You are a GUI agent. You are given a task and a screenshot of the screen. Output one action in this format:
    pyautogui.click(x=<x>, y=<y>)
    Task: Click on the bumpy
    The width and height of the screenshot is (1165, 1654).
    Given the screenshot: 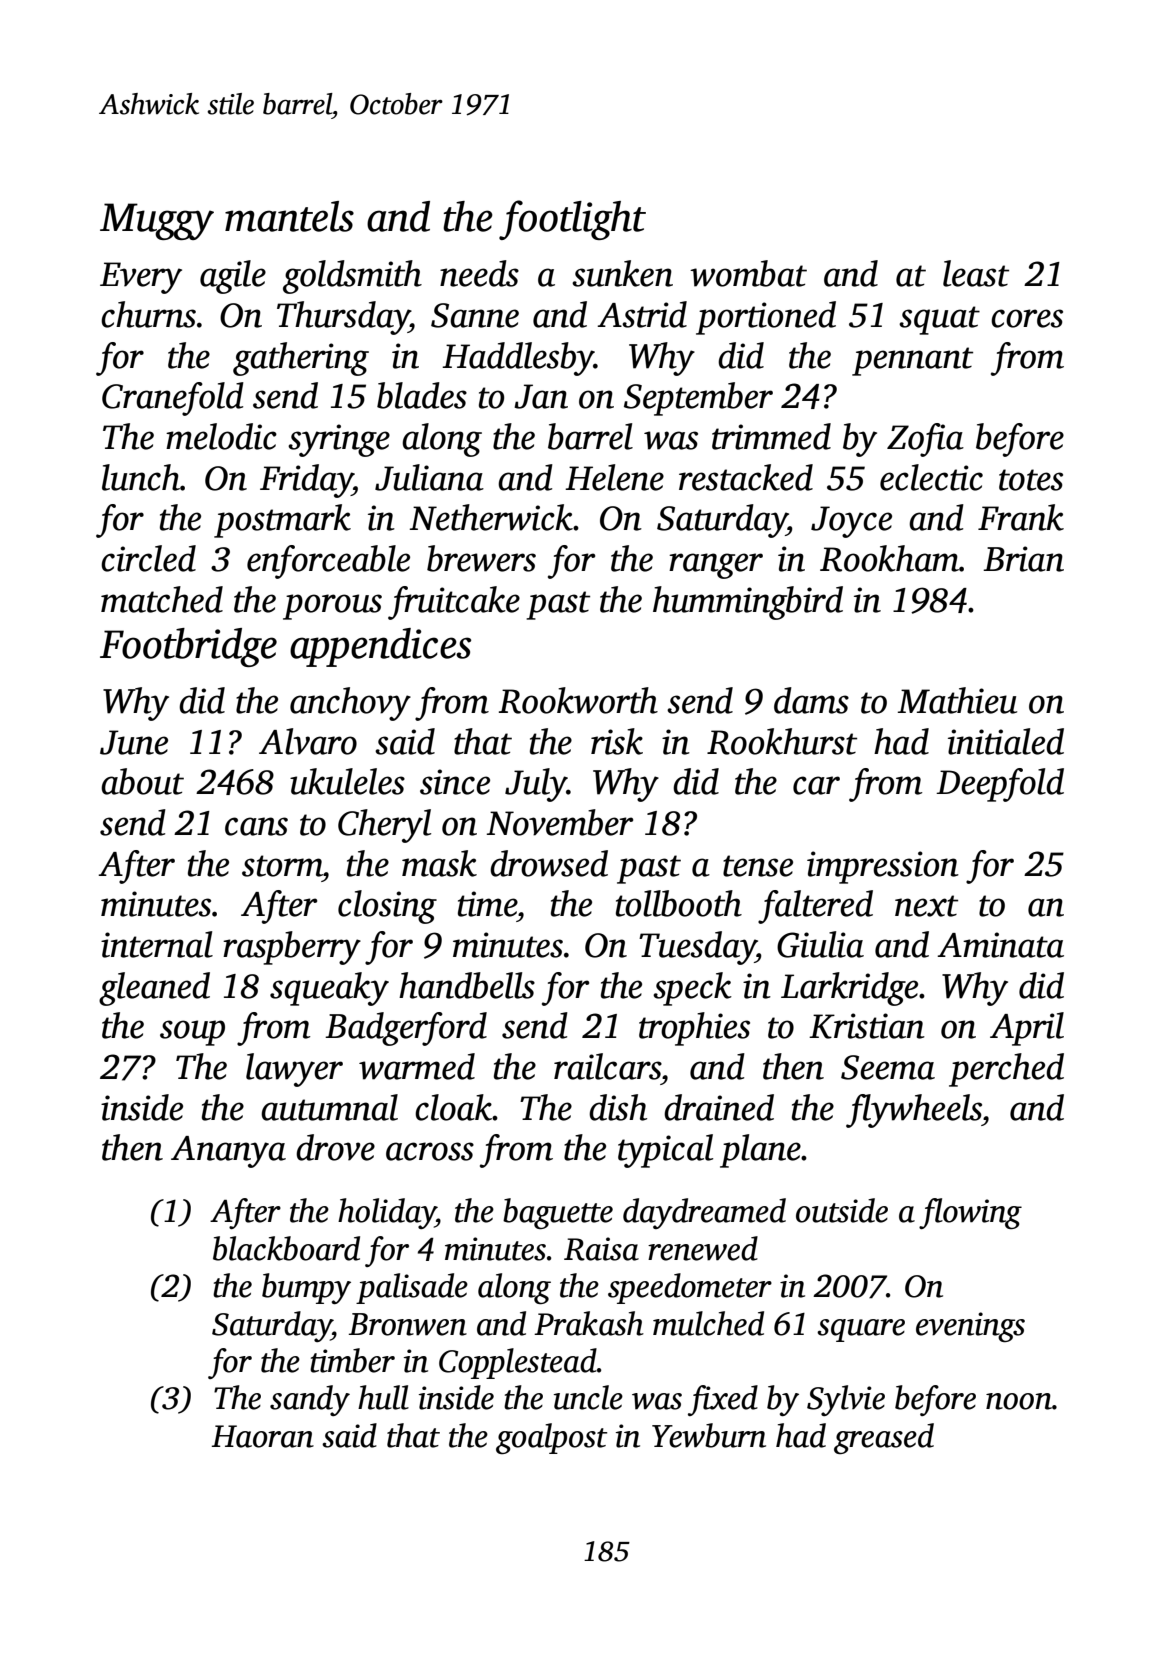 What is the action you would take?
    pyautogui.click(x=306, y=1288)
